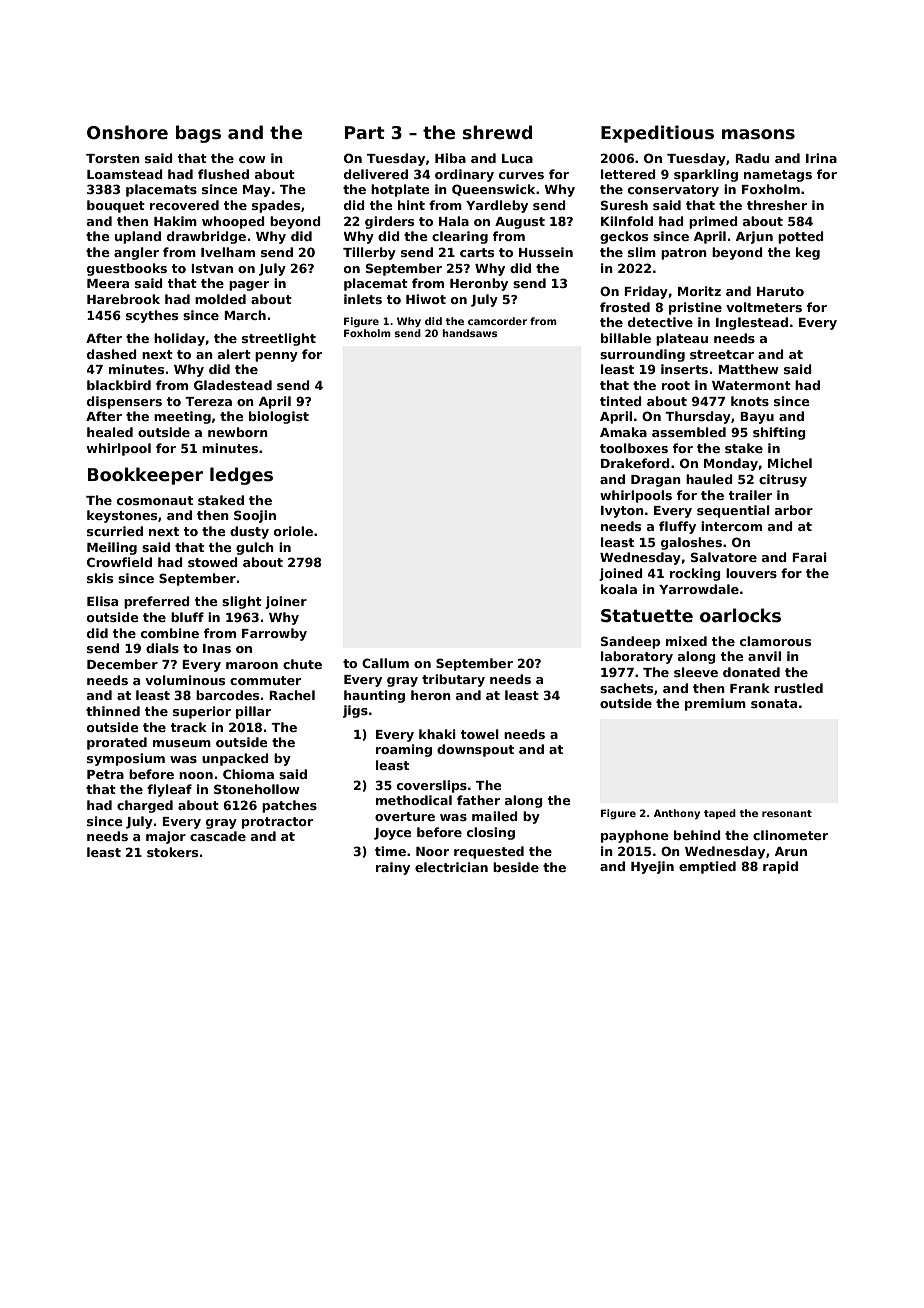 This screenshot has height=1308, width=924. I want to click on pristine, so click(695, 308).
